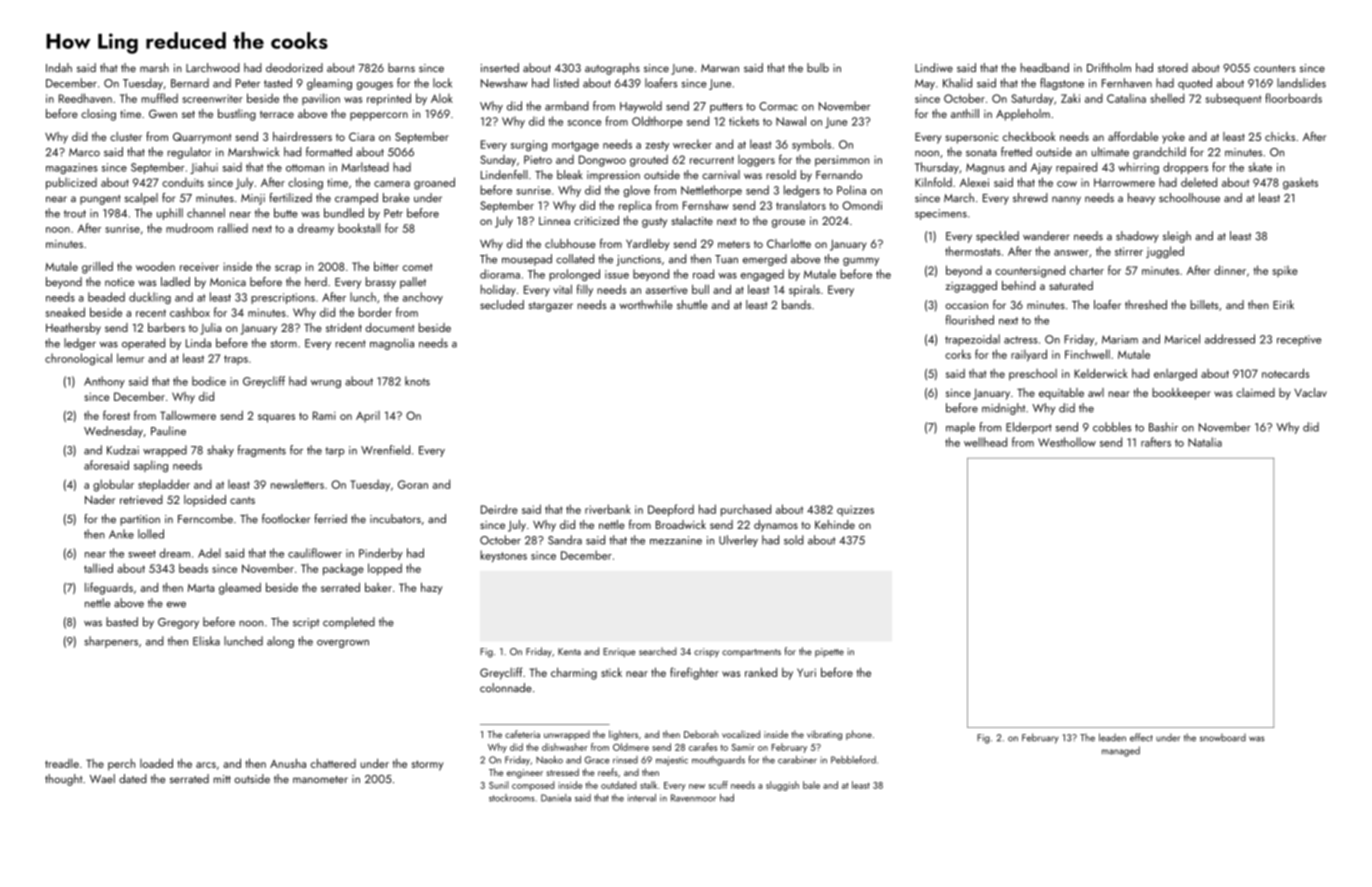 This page has width=1372, height=887. I want to click on Fernshaw, so click(706, 205).
